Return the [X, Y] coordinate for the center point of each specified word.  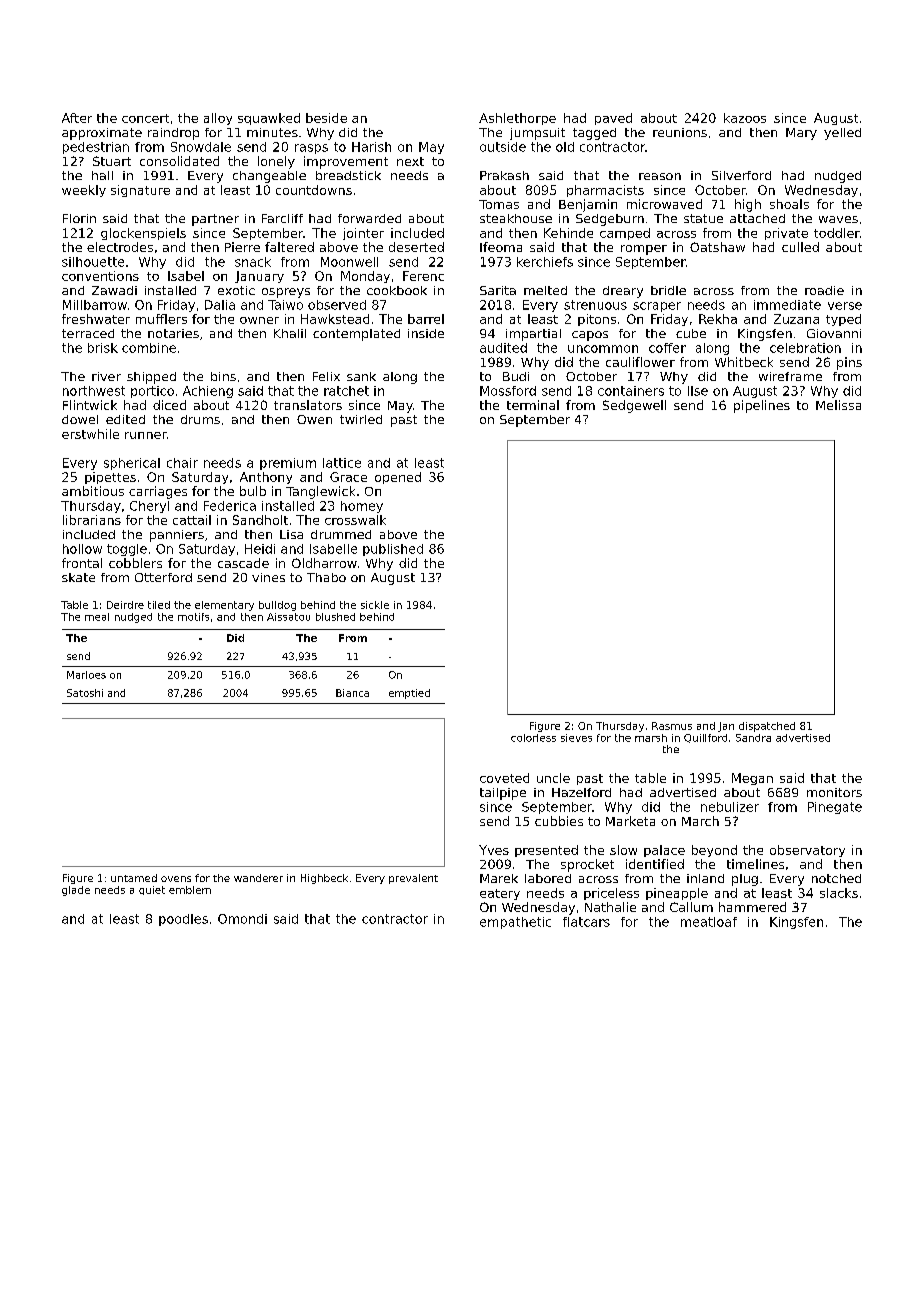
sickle [375, 605]
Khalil [290, 333]
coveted [504, 778]
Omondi [242, 919]
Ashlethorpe [517, 119]
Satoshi [85, 693]
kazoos [745, 118]
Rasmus [672, 726]
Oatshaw [717, 247]
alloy [218, 119]
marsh [651, 738]
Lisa [291, 534]
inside [426, 333]
